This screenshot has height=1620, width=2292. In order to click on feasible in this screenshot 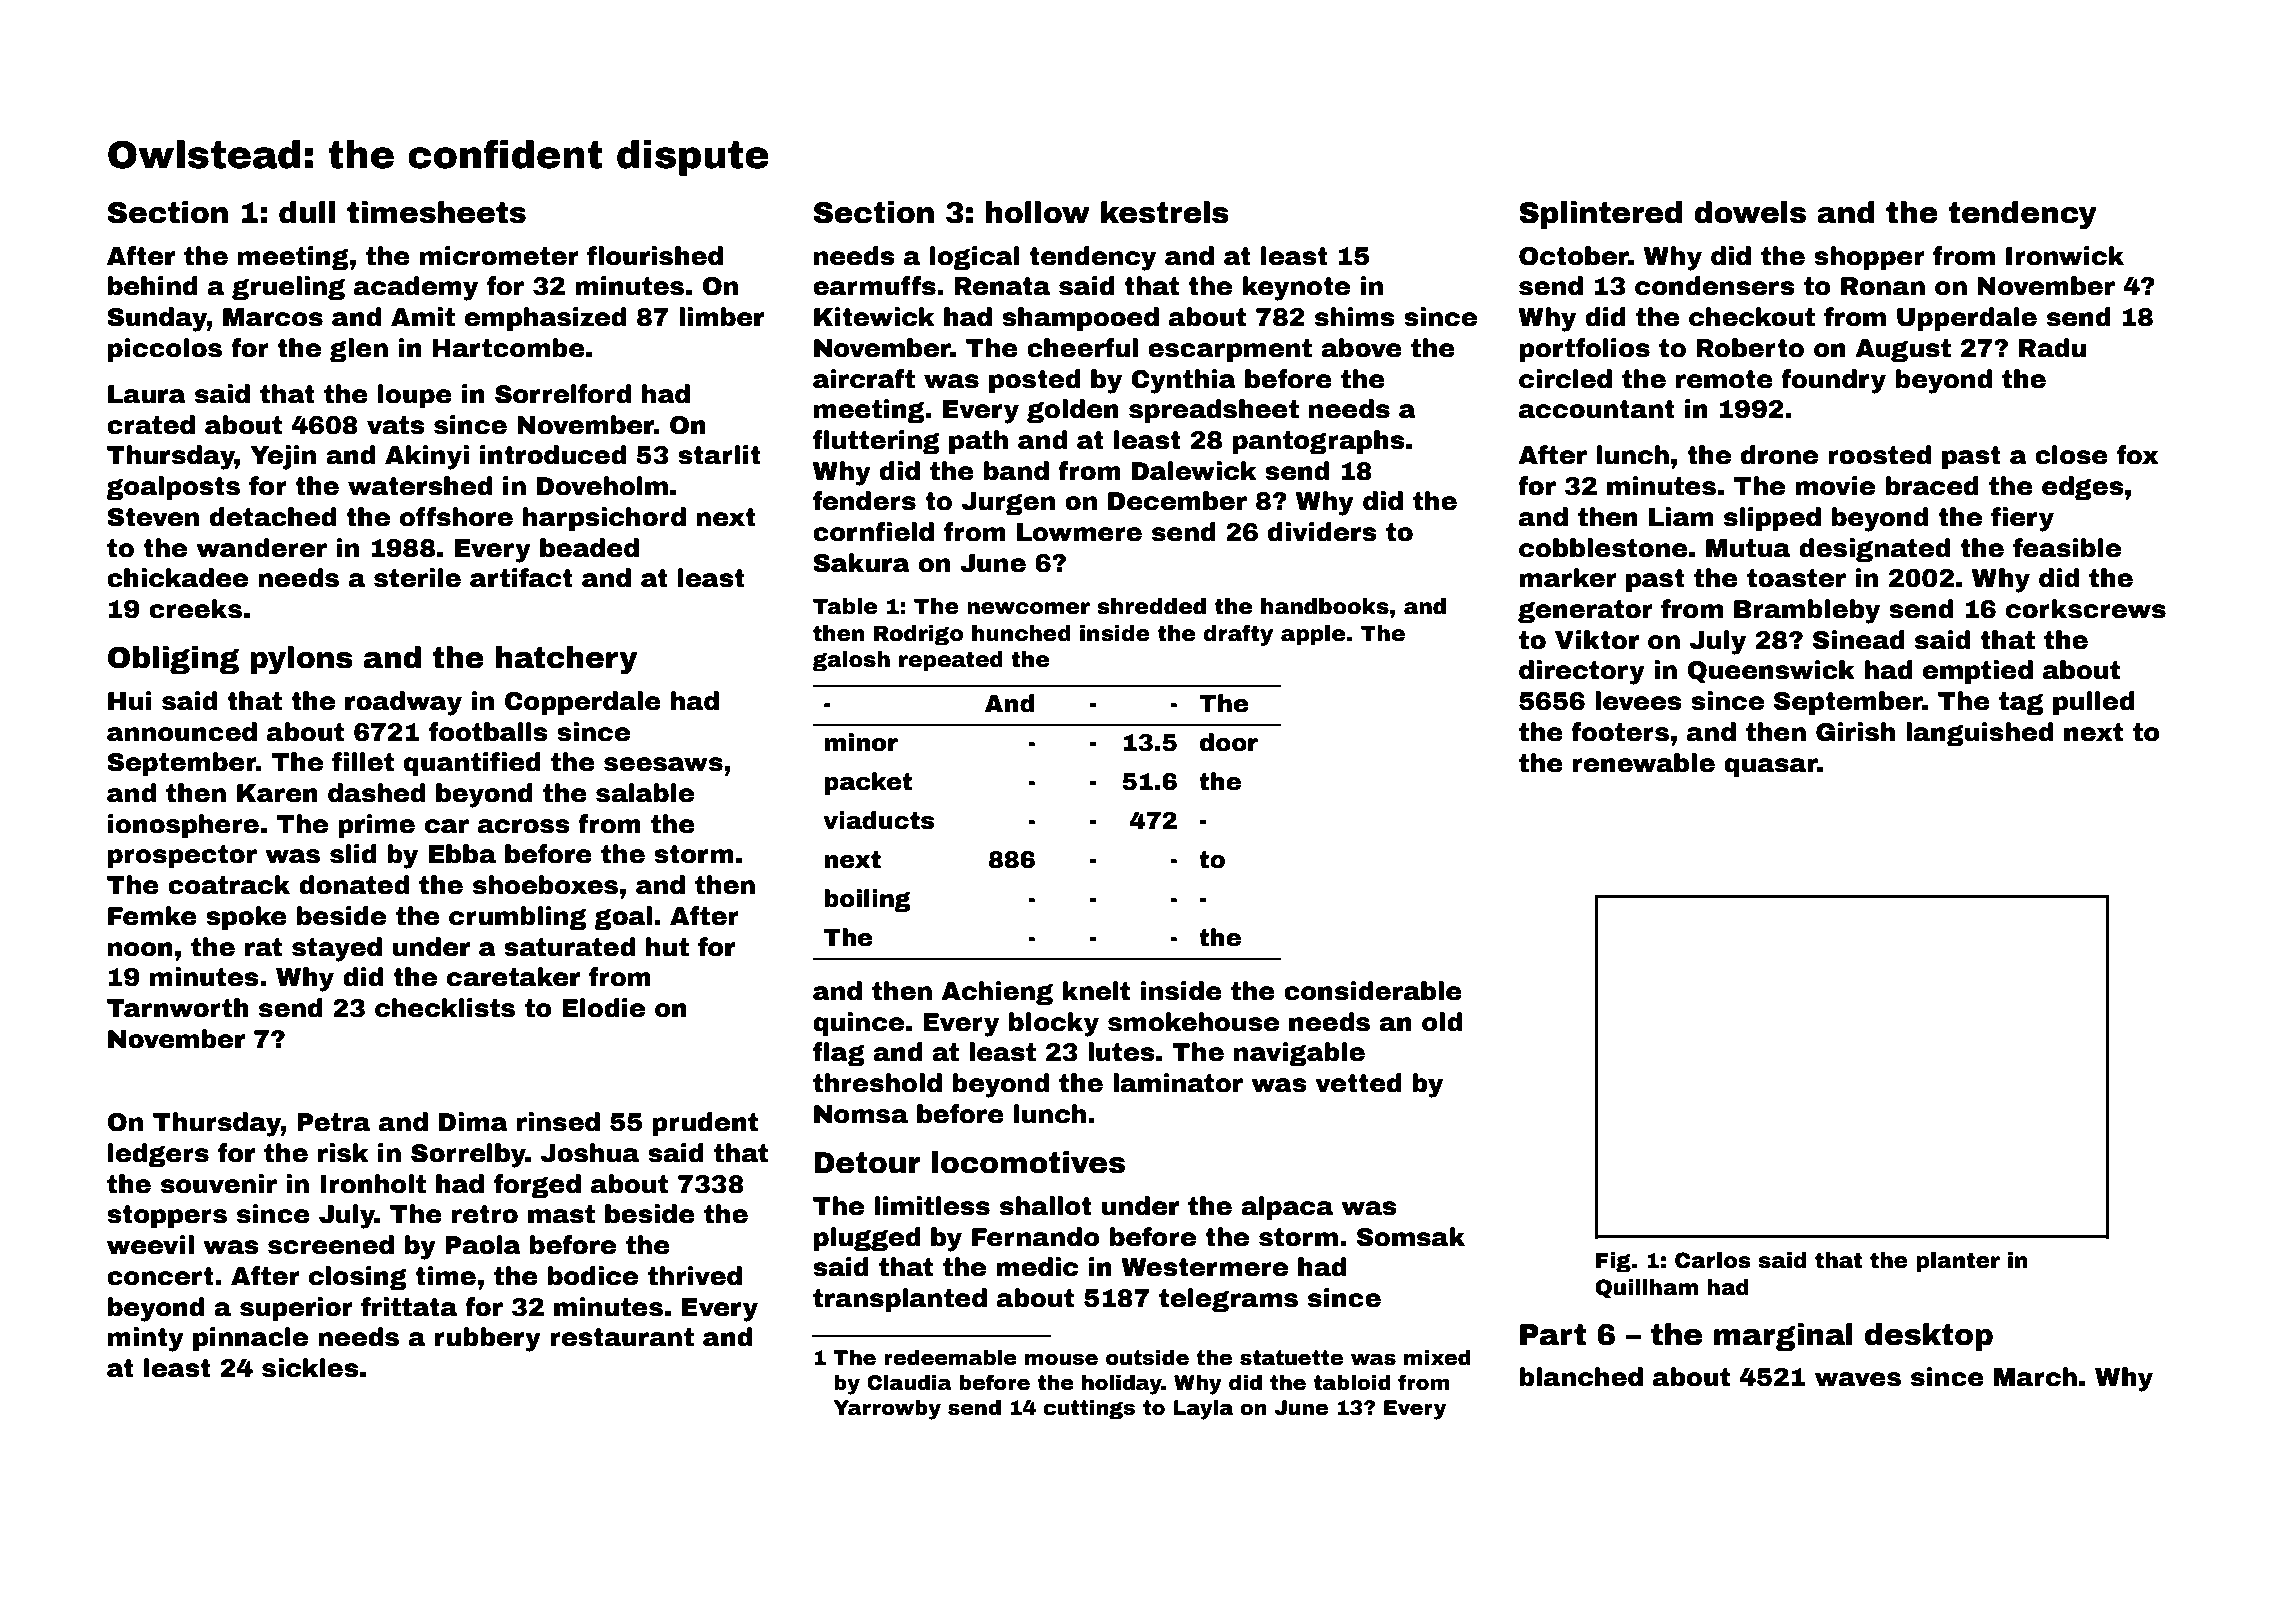, I will do `click(2067, 548)`.
